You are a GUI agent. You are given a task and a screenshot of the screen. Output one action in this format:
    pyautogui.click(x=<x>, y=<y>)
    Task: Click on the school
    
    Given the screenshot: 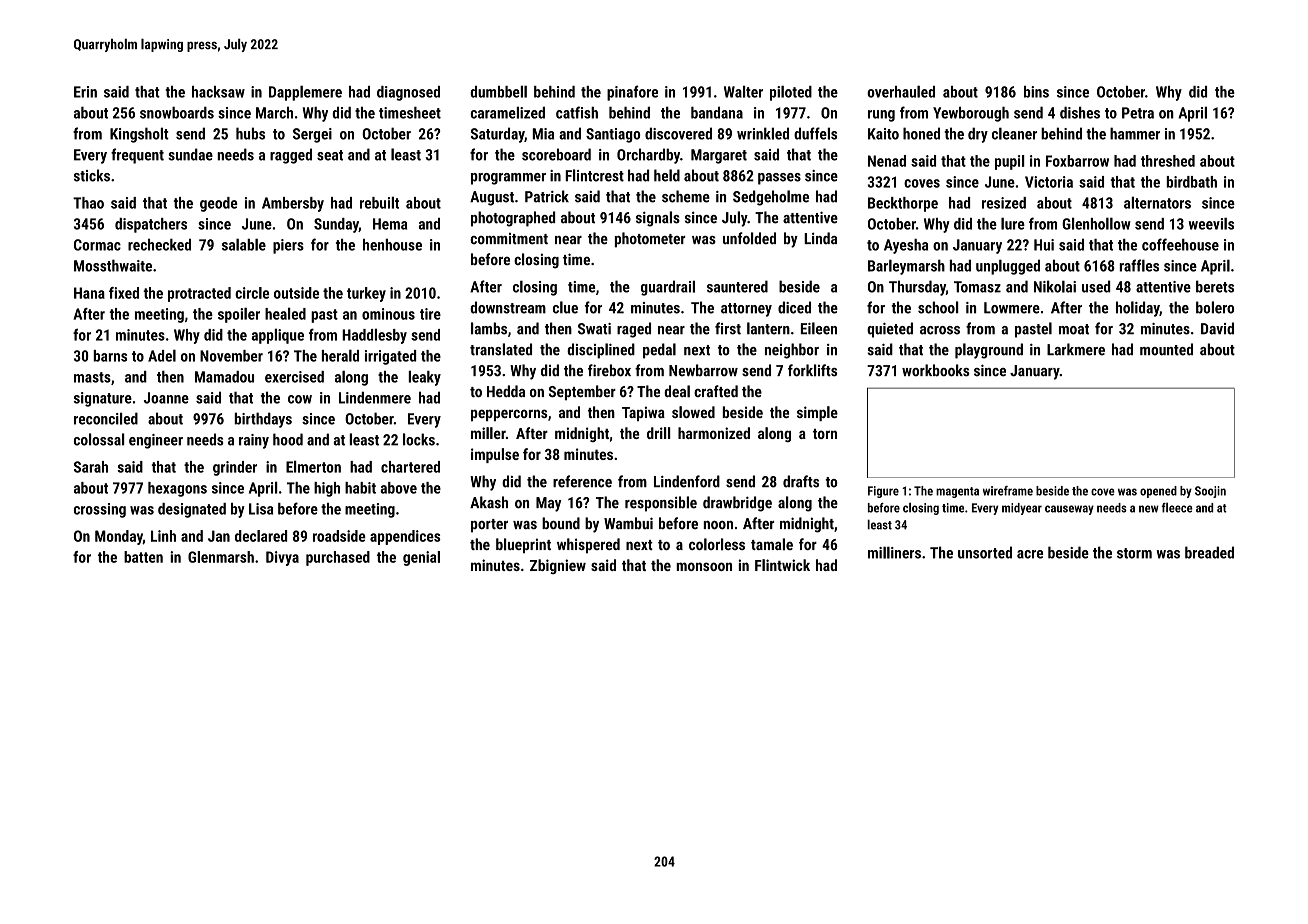 What is the action you would take?
    pyautogui.click(x=938, y=307)
